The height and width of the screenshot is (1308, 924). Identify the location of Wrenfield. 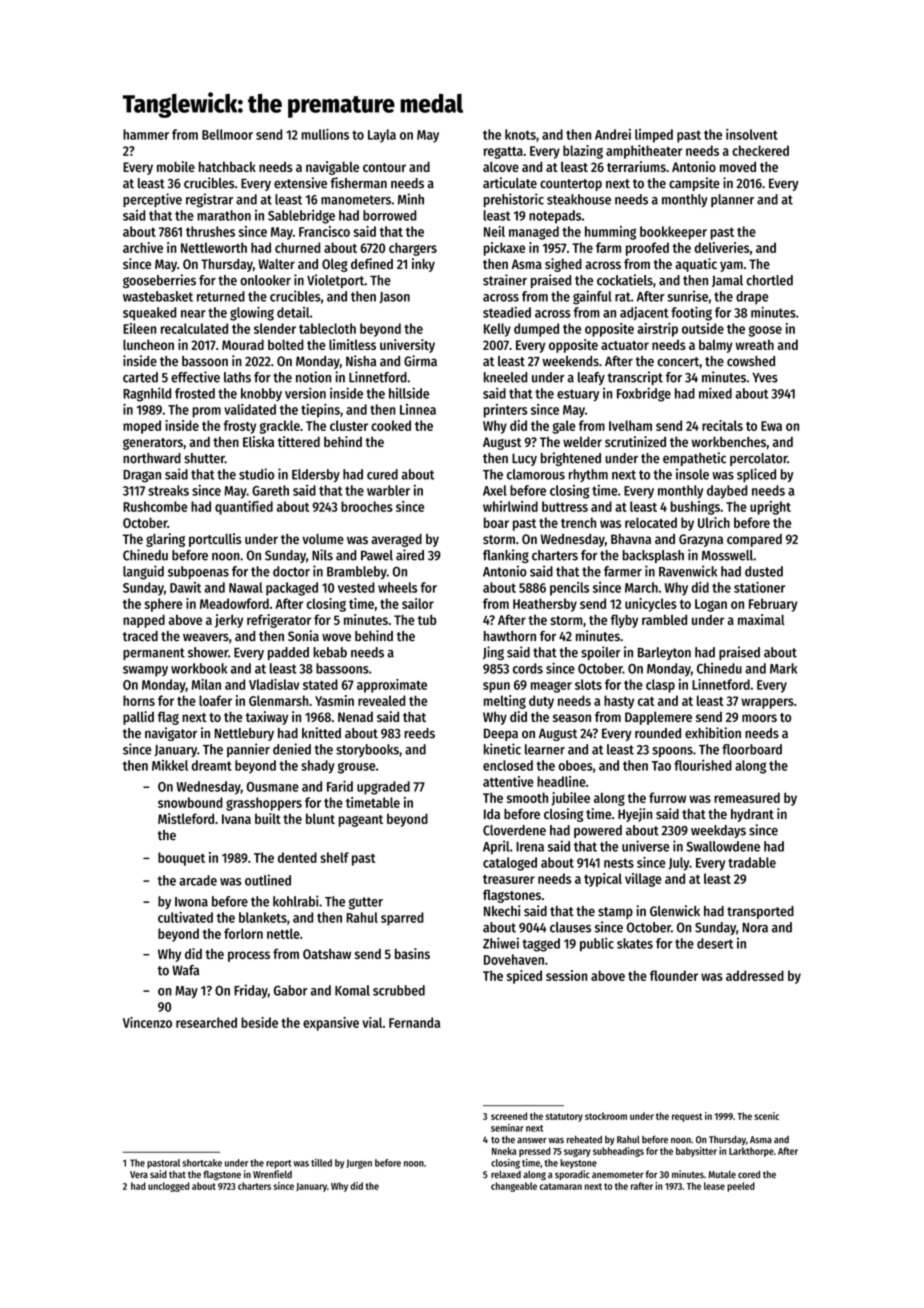
(272, 1174).
